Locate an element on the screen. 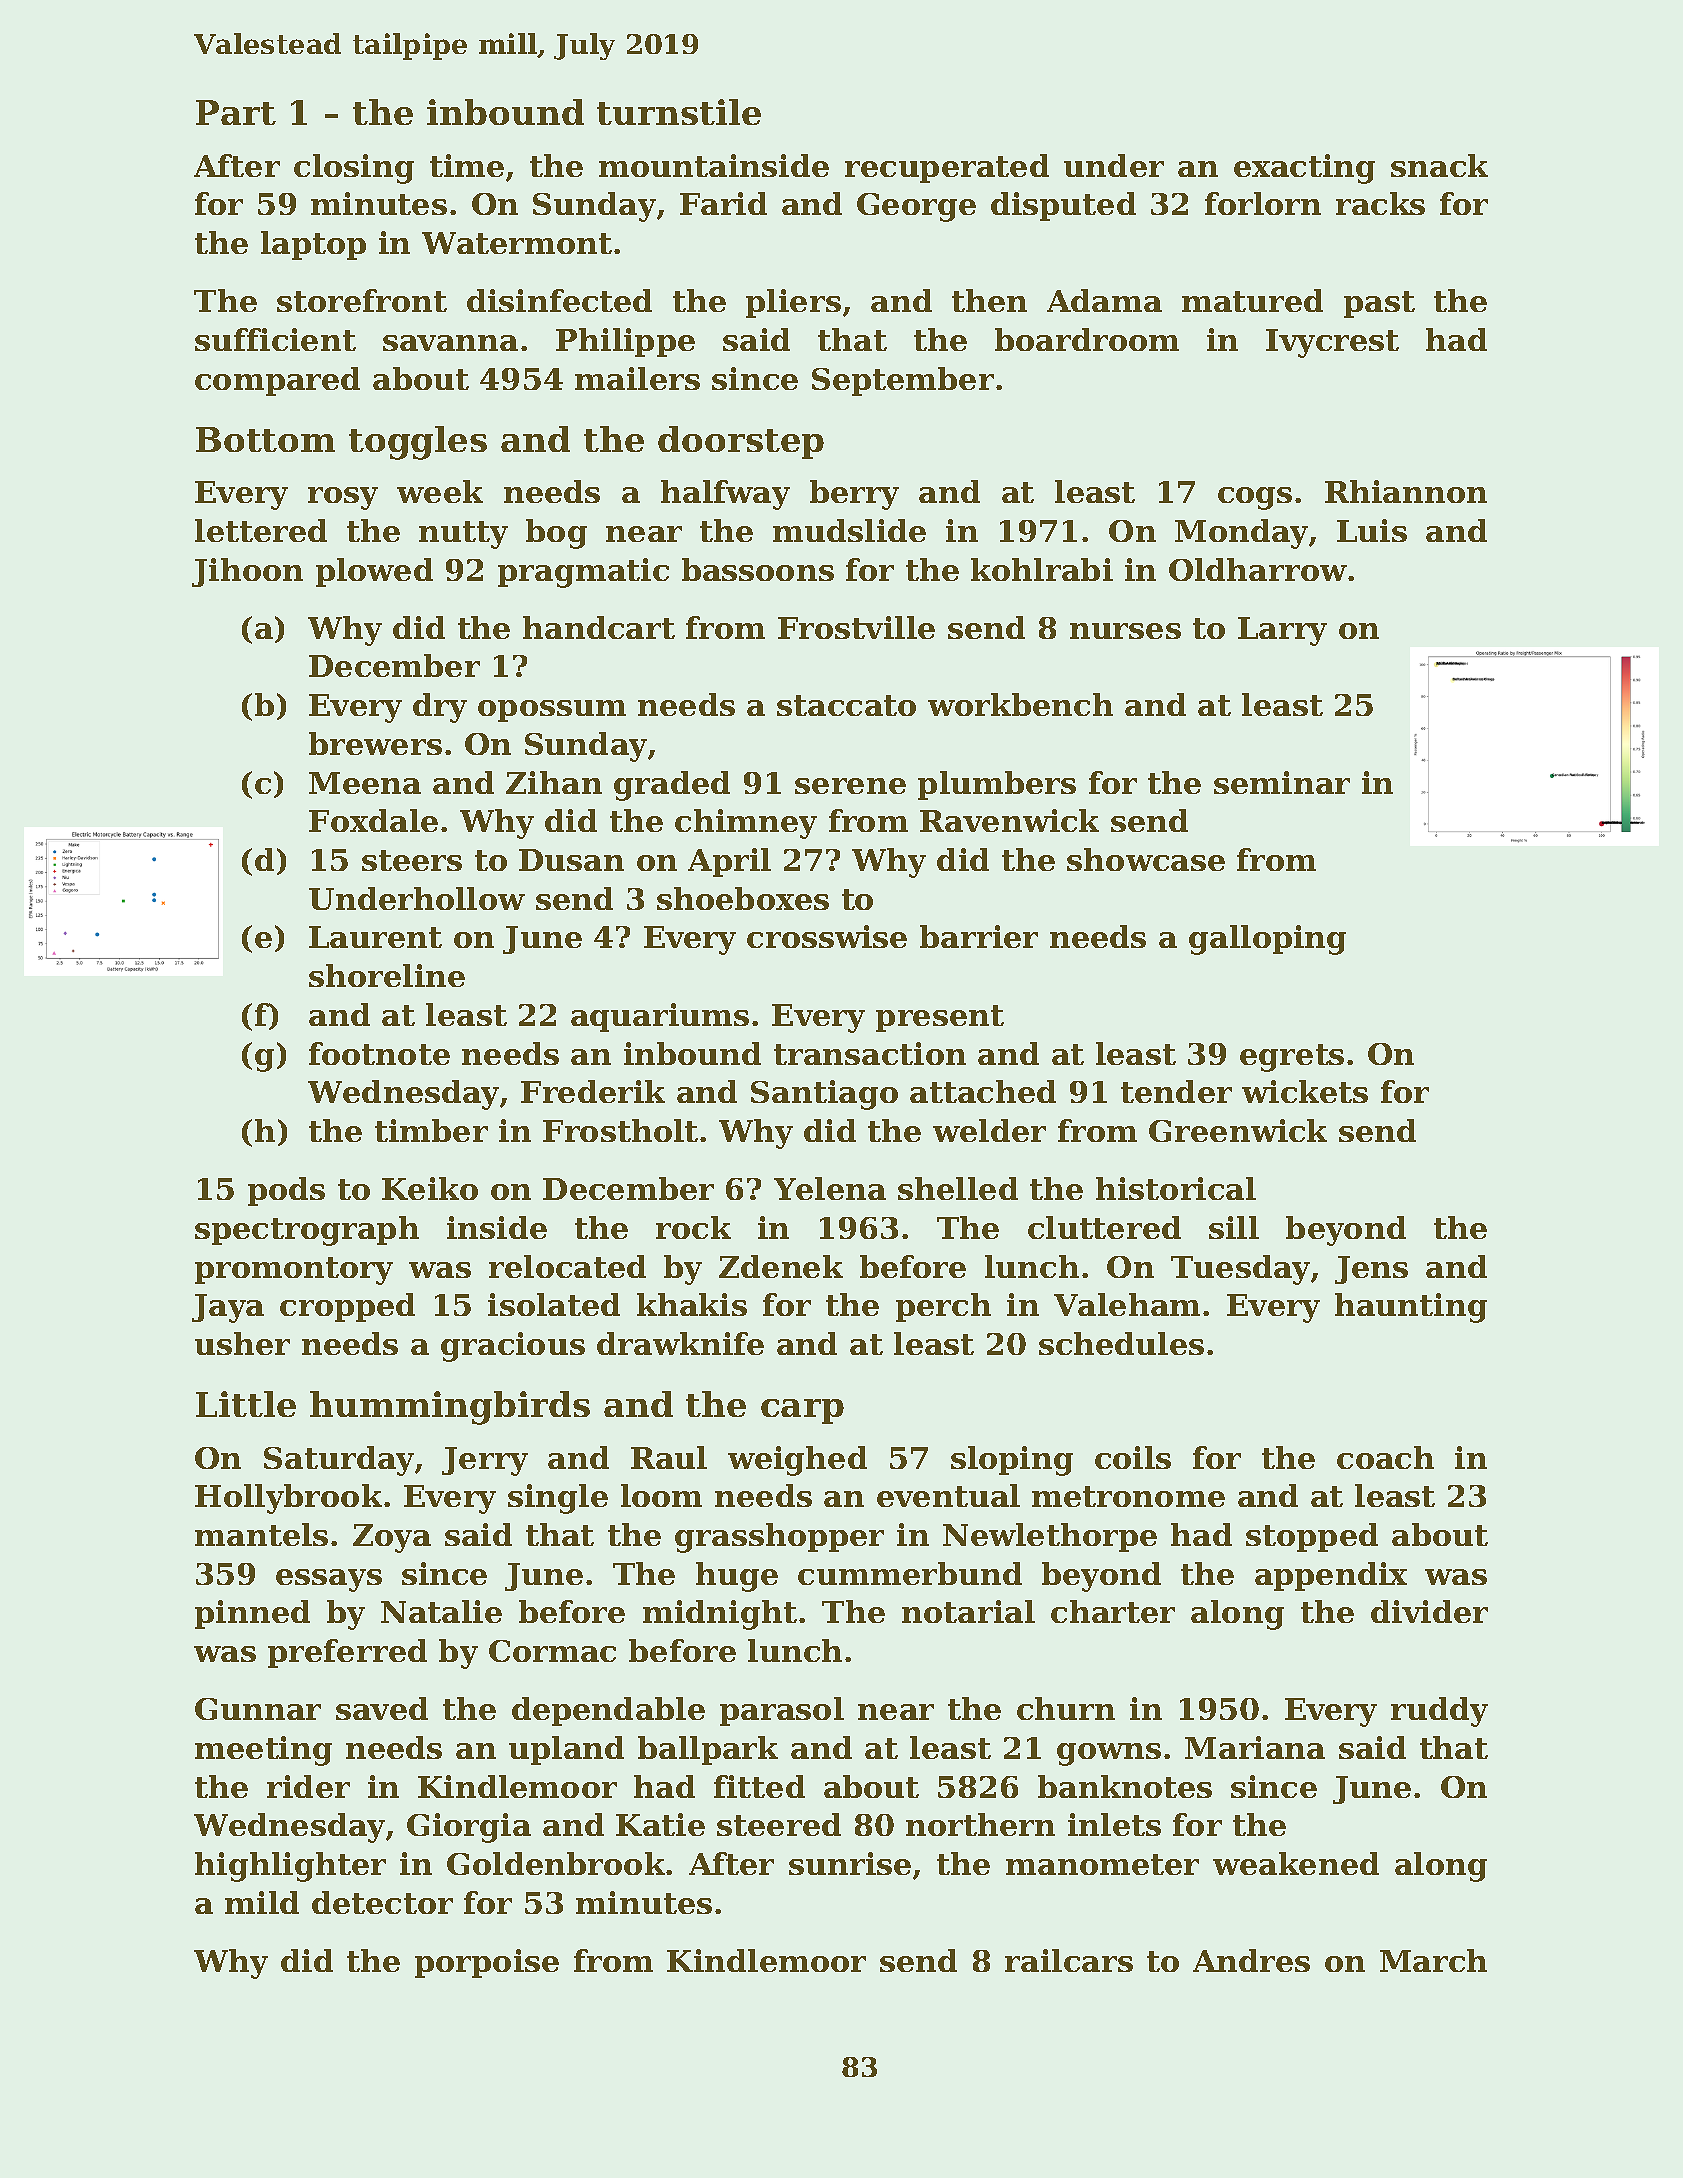  dependable is located at coordinates (608, 1711).
